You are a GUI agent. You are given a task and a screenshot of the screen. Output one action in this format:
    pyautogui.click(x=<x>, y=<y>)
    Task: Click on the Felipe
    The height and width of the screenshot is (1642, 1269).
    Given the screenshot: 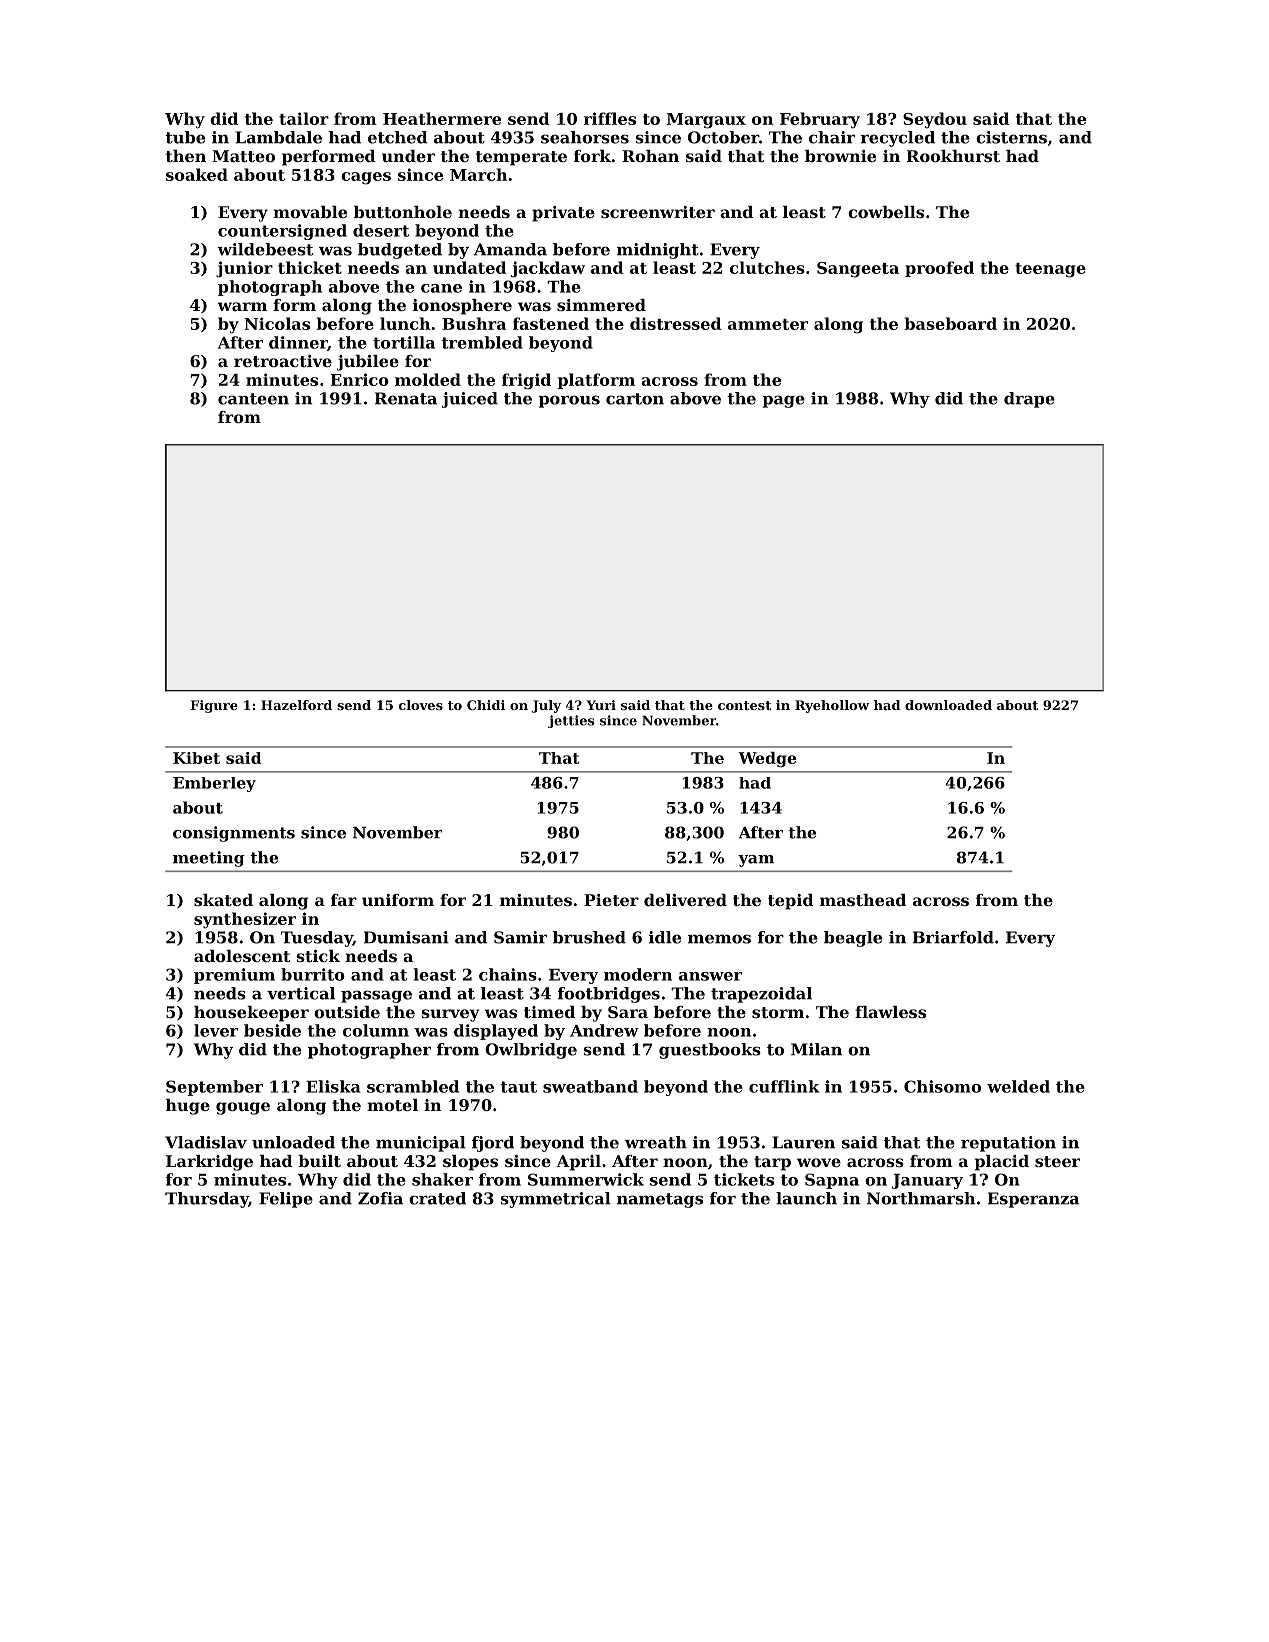 What is the action you would take?
    pyautogui.click(x=286, y=1200)
